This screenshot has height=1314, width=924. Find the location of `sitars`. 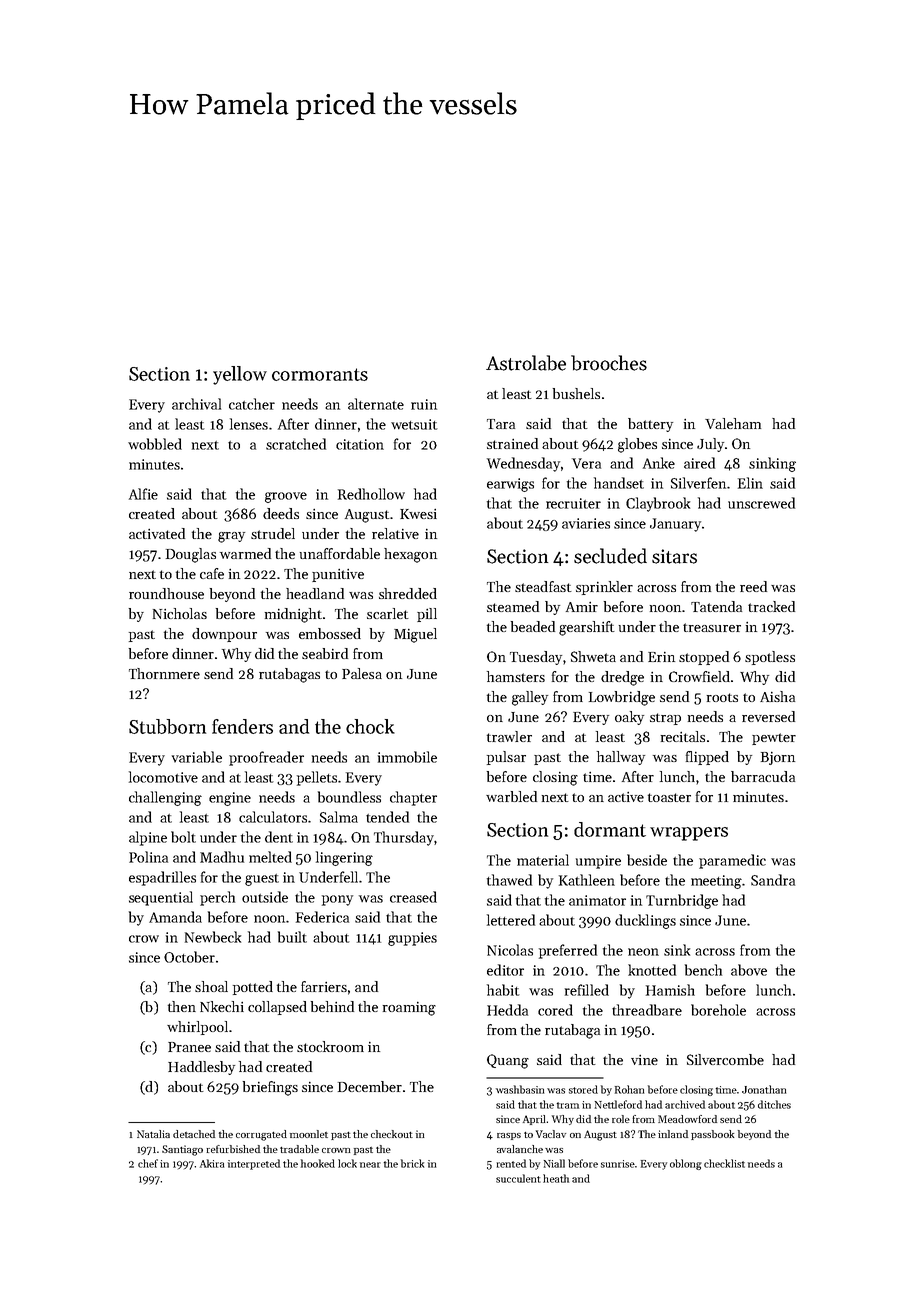

sitars is located at coordinates (674, 556).
